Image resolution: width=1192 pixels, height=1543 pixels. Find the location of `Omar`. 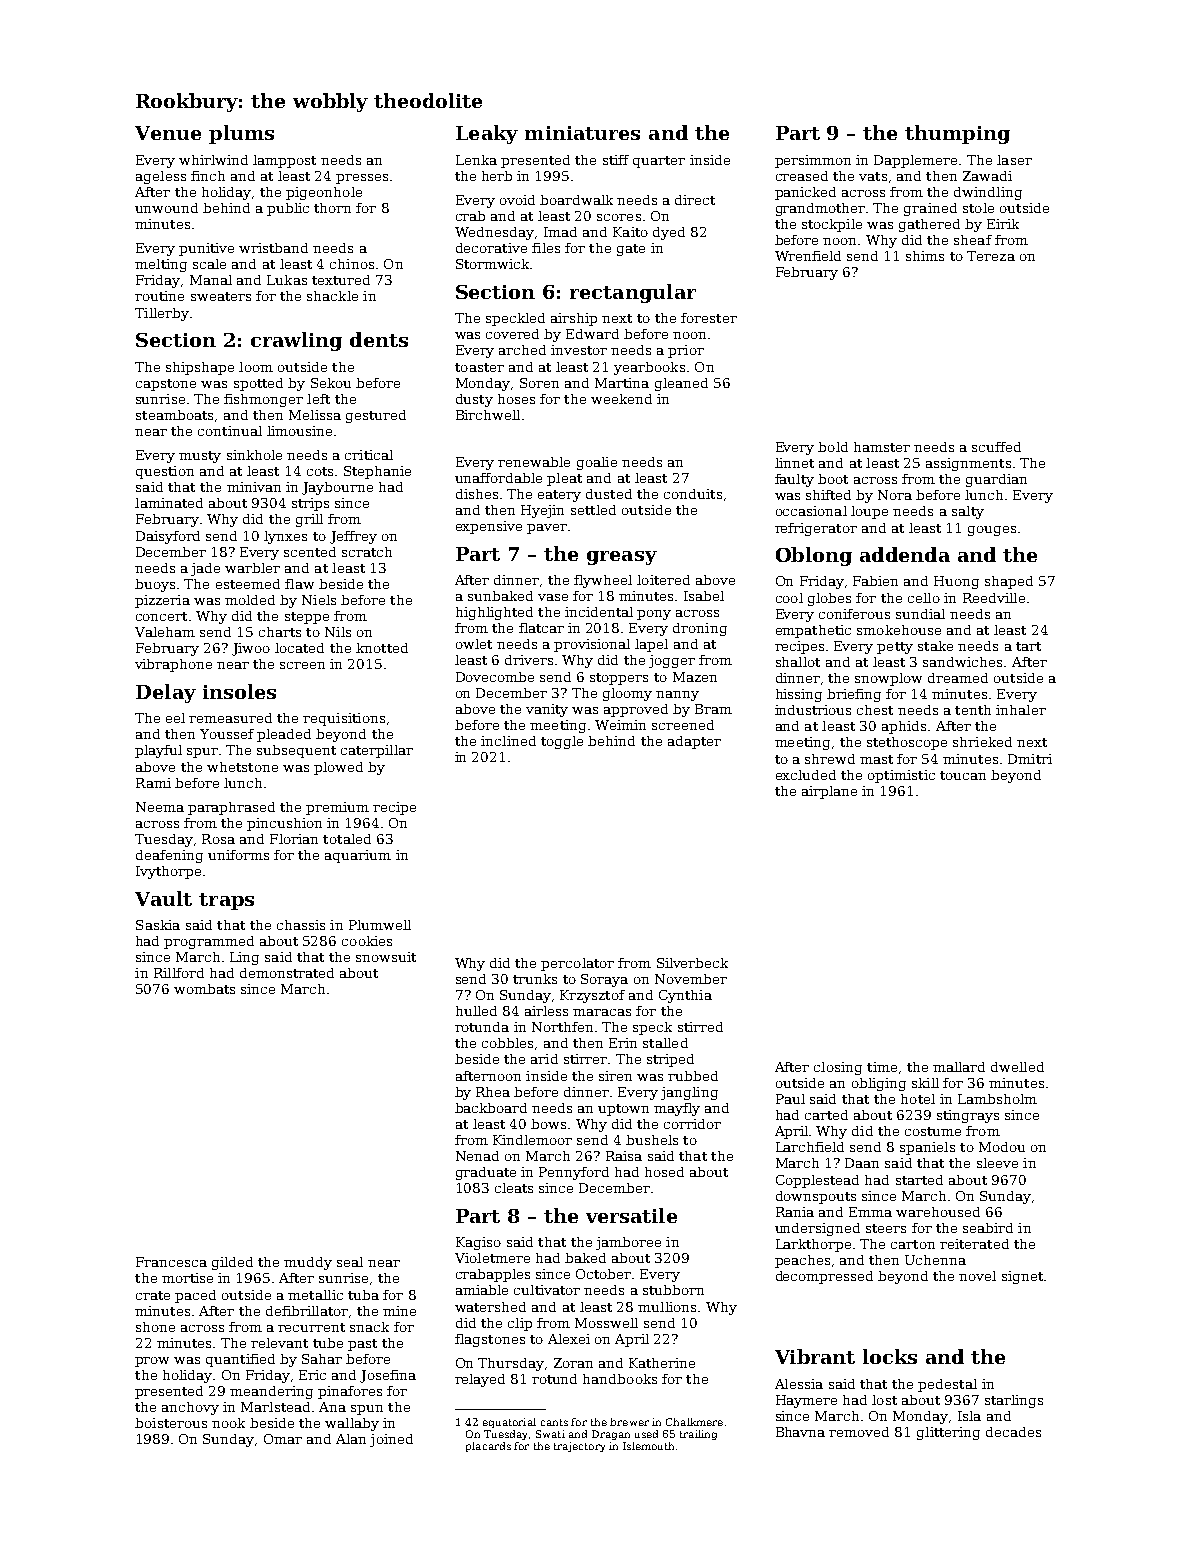

Omar is located at coordinates (283, 1439).
